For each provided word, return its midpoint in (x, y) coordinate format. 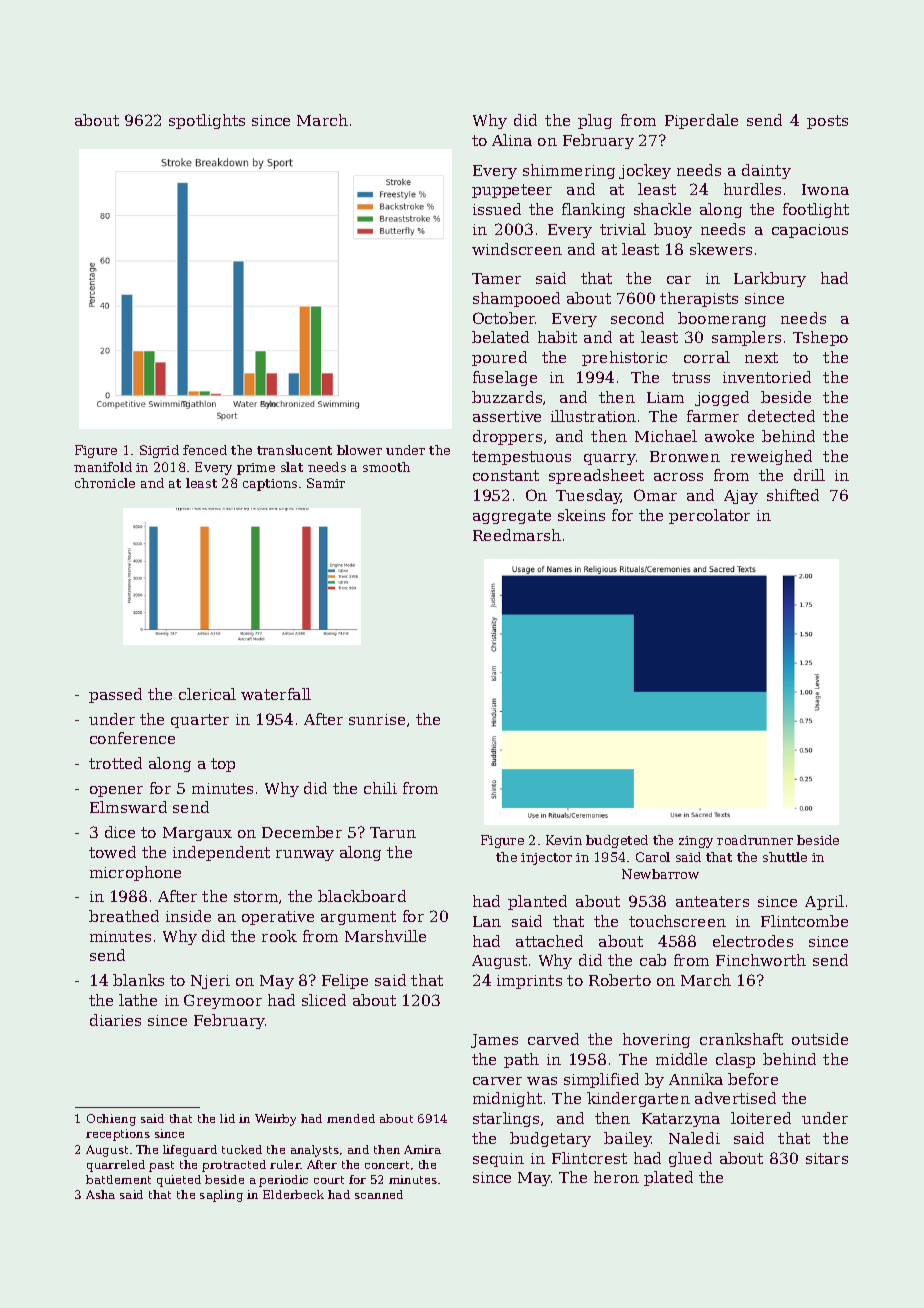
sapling (221, 1196)
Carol (653, 857)
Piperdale (701, 121)
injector (546, 859)
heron (616, 1177)
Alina (512, 140)
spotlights (207, 121)
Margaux (197, 834)
